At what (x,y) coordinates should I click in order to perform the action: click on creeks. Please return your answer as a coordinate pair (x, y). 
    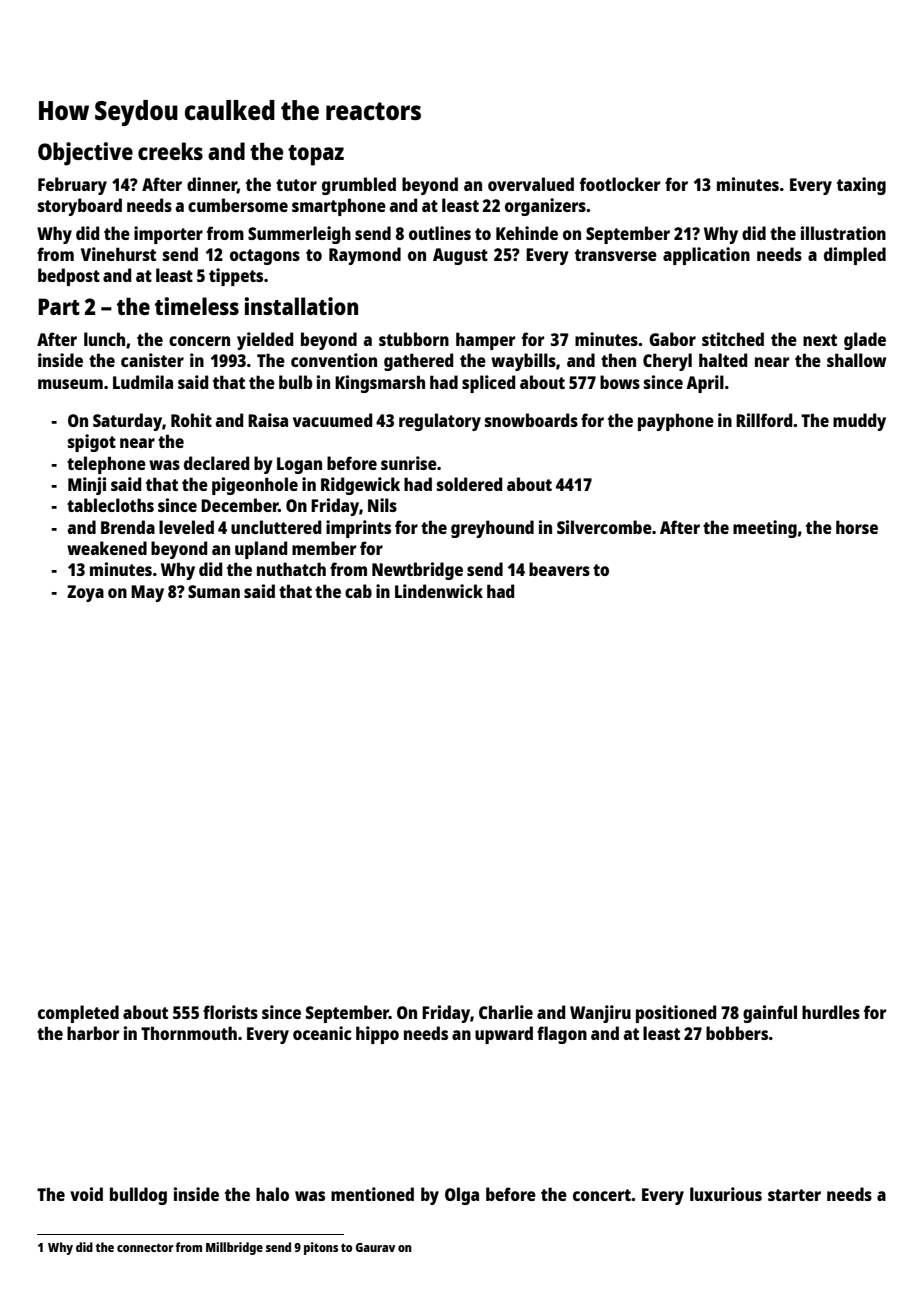
    Looking at the image, I should click on (170, 151).
